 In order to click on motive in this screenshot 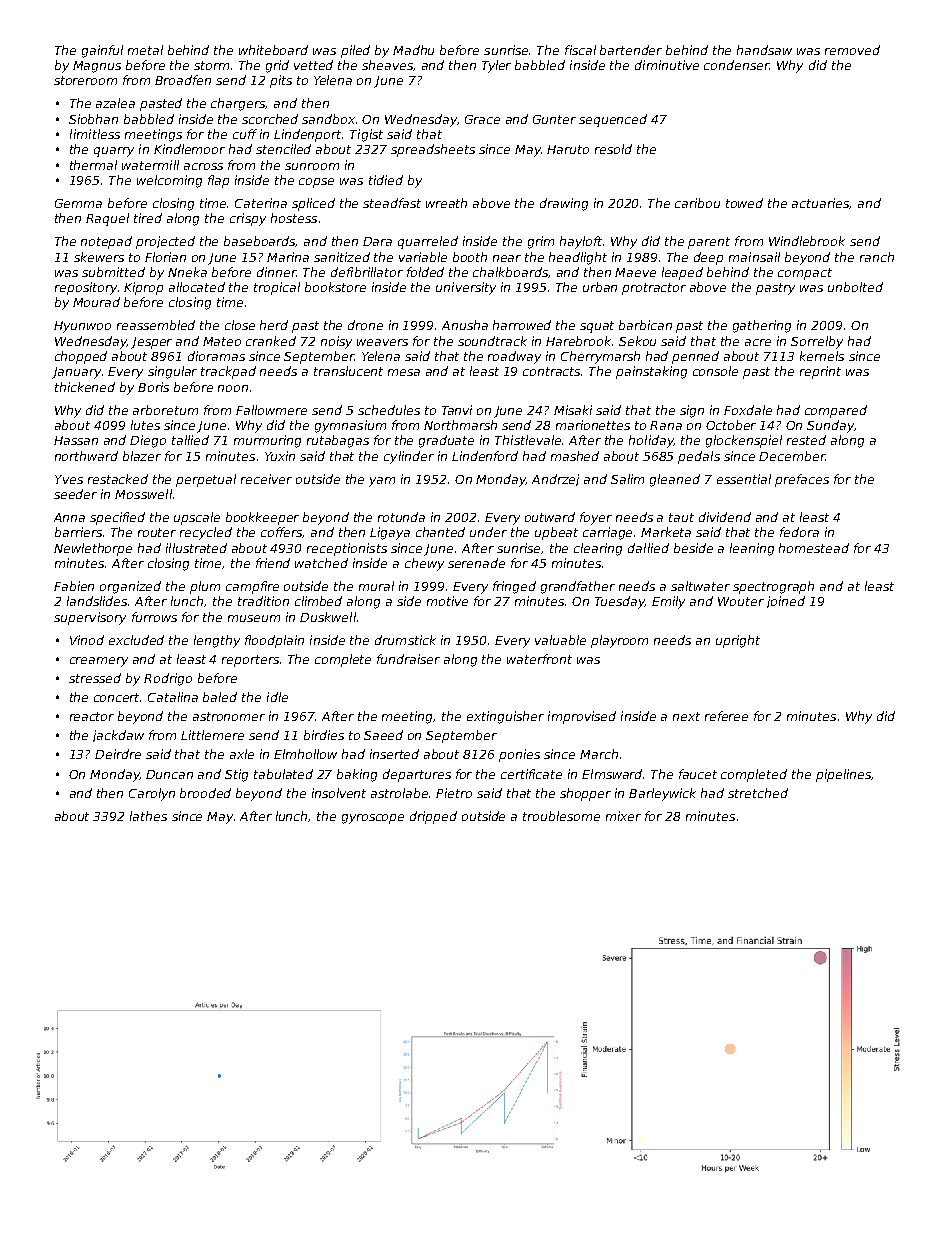, I will do `click(447, 601)`.
